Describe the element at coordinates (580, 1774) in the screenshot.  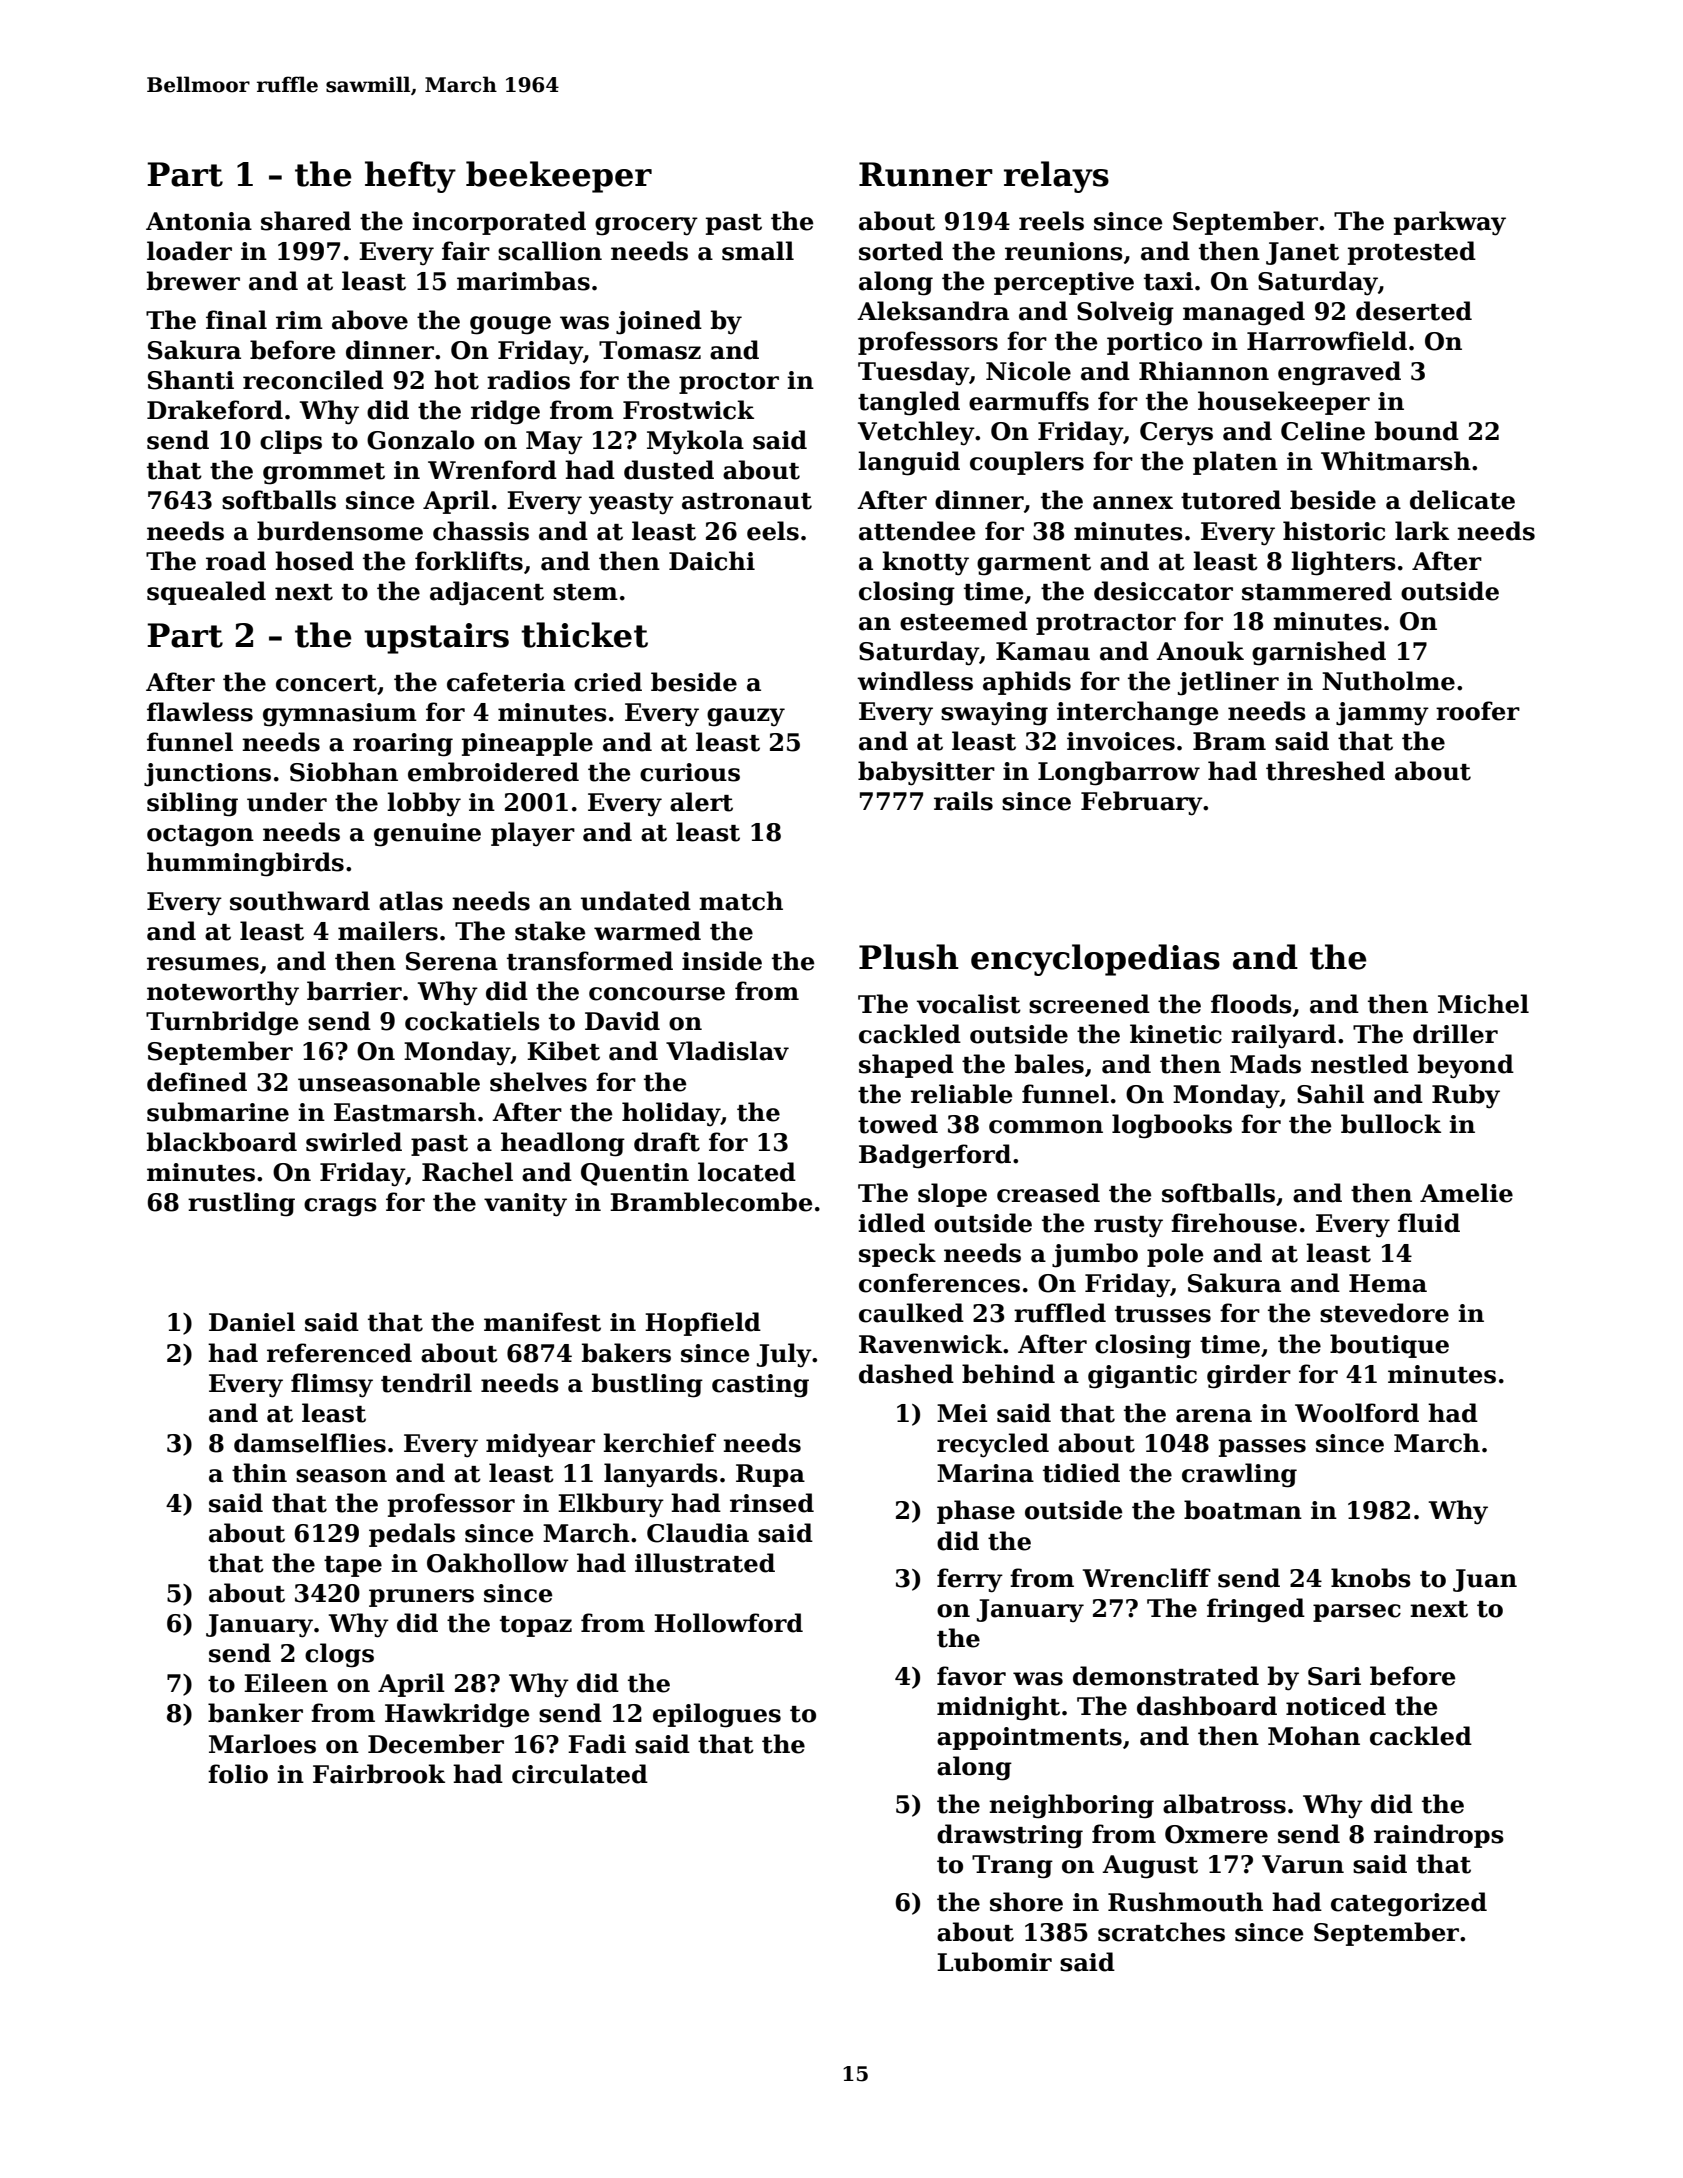
I see `circulated` at that location.
